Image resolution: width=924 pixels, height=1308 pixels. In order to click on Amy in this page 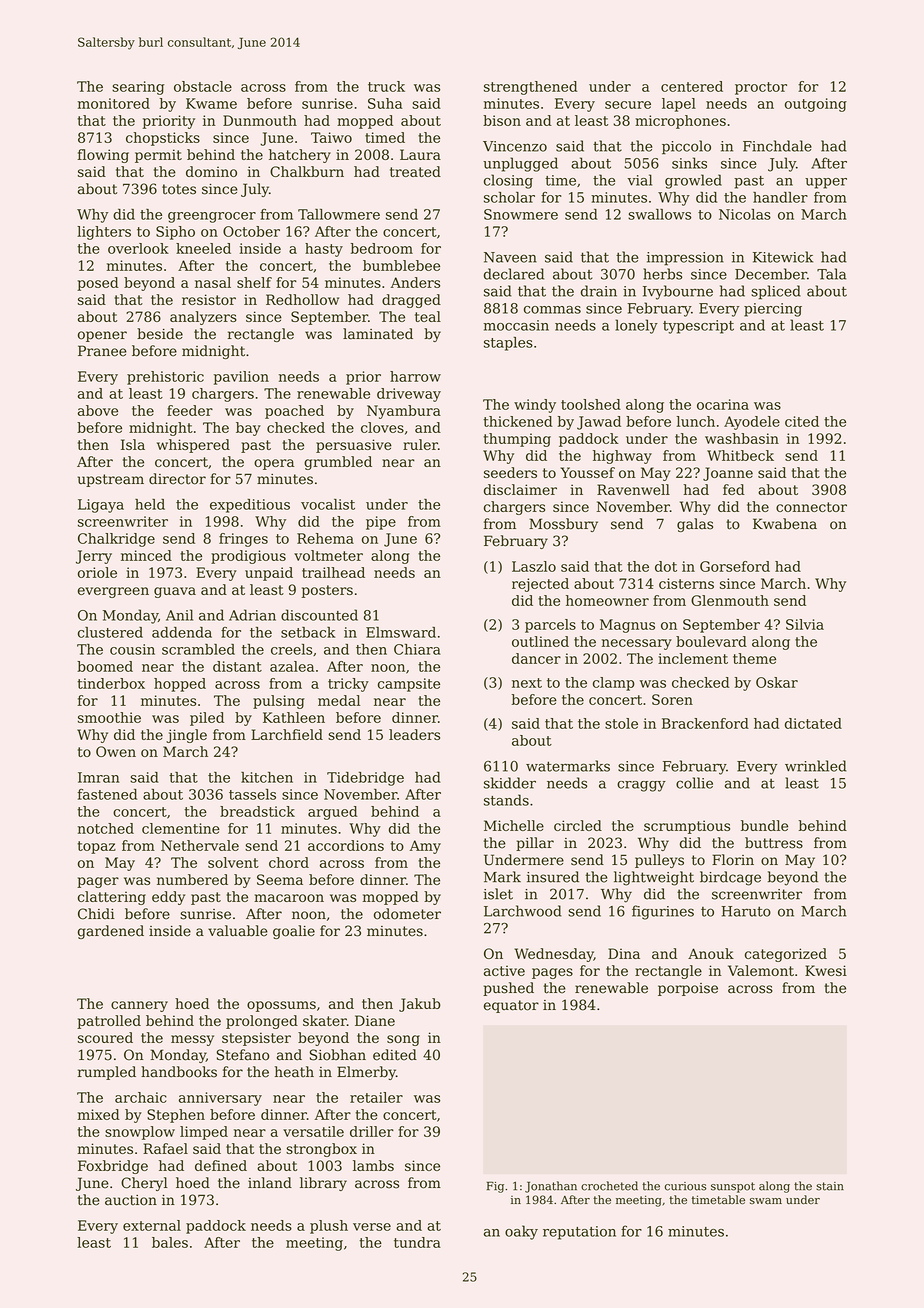, I will do `click(425, 847)`.
